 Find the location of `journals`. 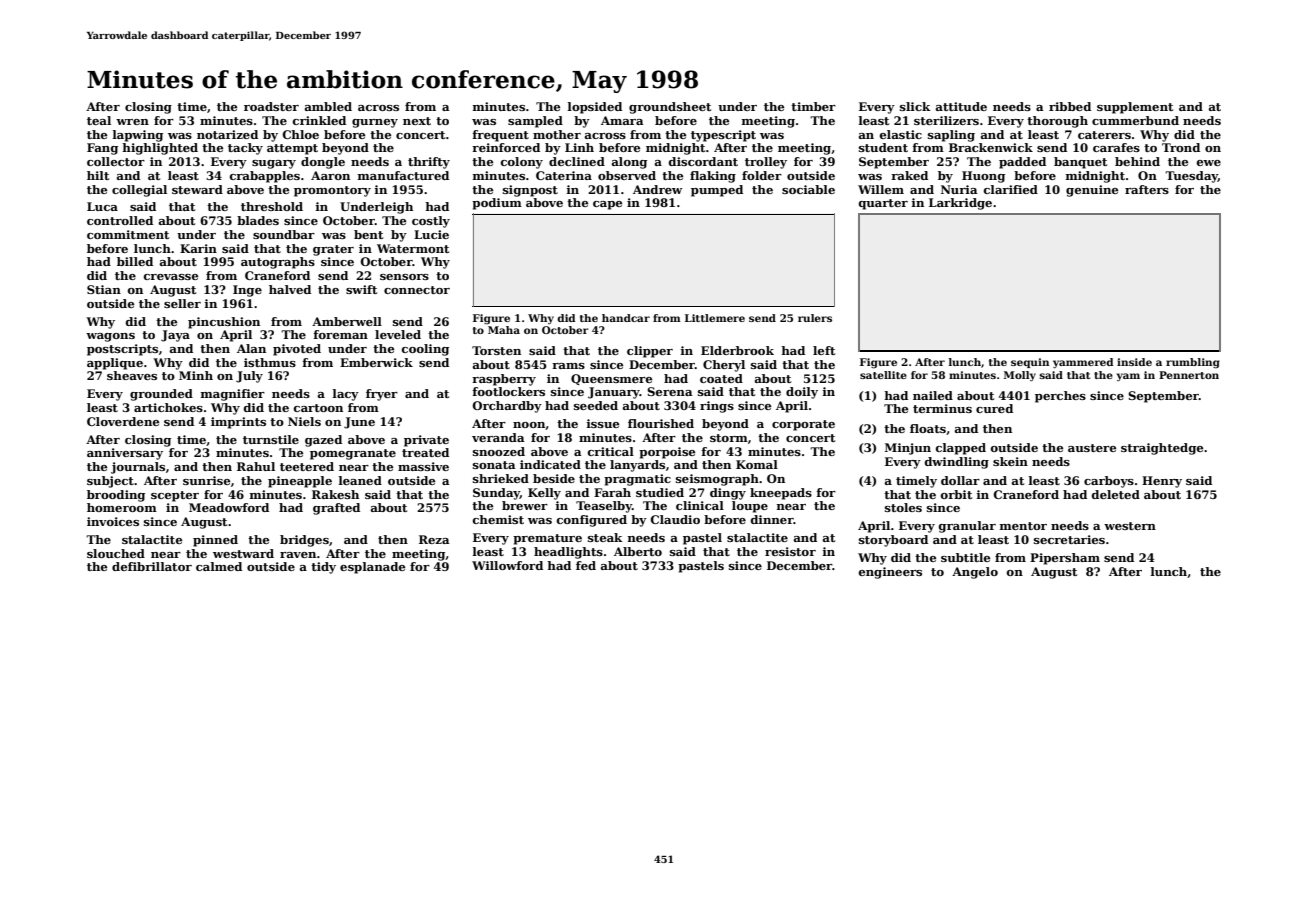

journals is located at coordinates (138, 468).
